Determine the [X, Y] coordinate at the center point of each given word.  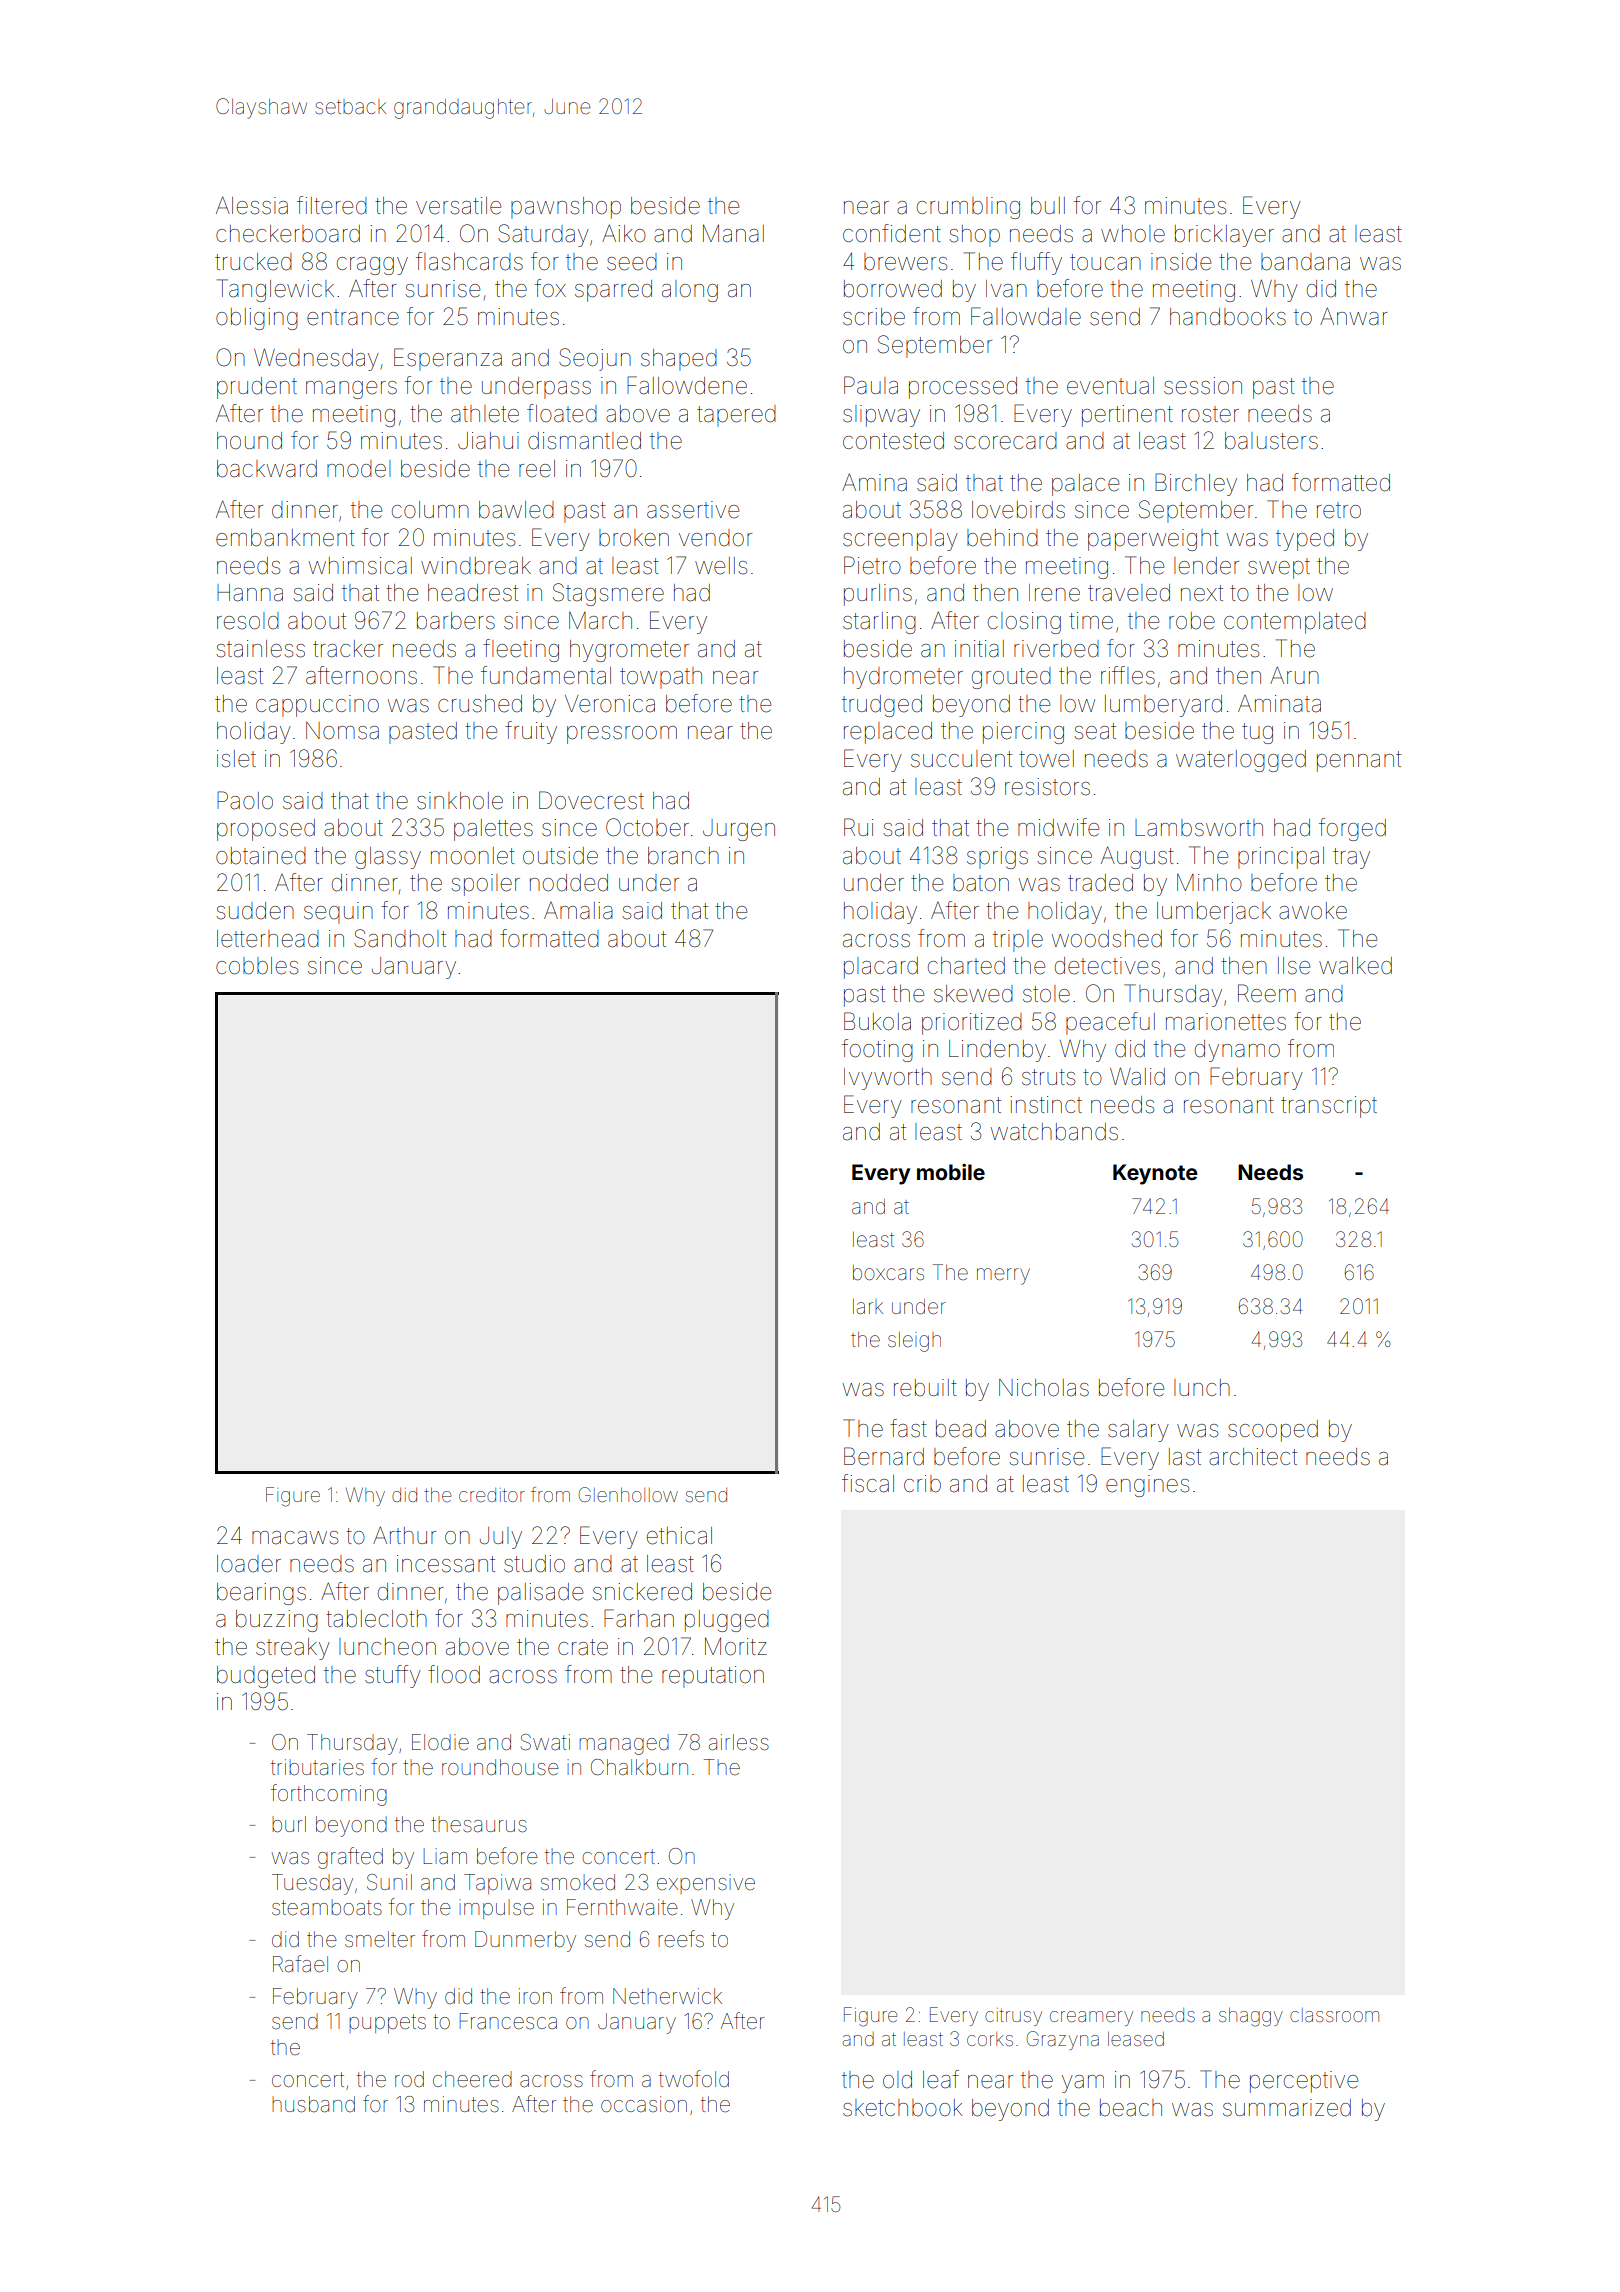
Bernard [884, 1456]
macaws [295, 1538]
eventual [1110, 386]
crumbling [968, 208]
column [430, 509]
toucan [1105, 262]
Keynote [1155, 1174]
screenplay [900, 540]
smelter [380, 1939]
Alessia [252, 205]
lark [868, 1306]
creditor [492, 1495]
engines [1147, 1486]
